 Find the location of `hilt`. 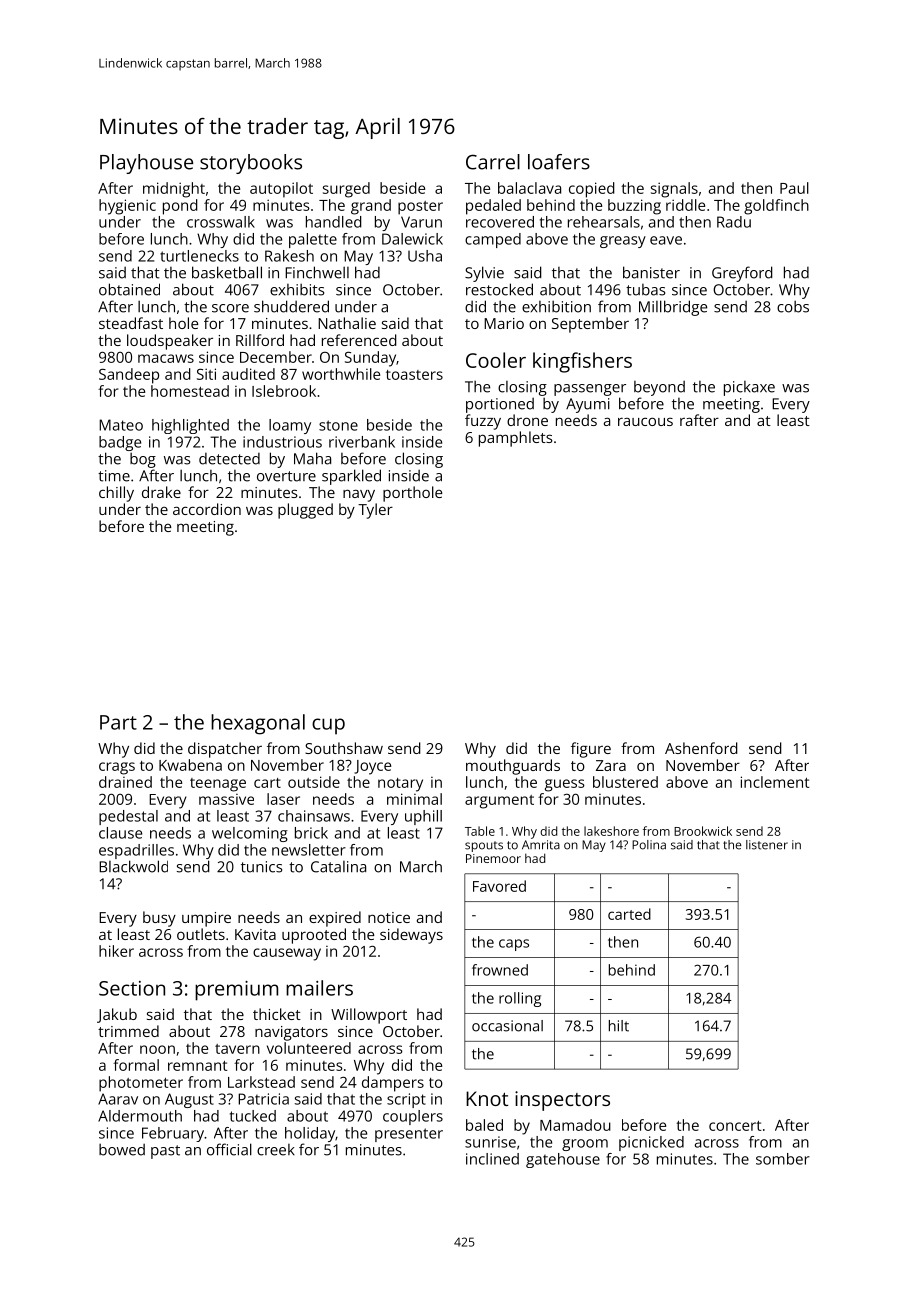

hilt is located at coordinates (619, 1026).
